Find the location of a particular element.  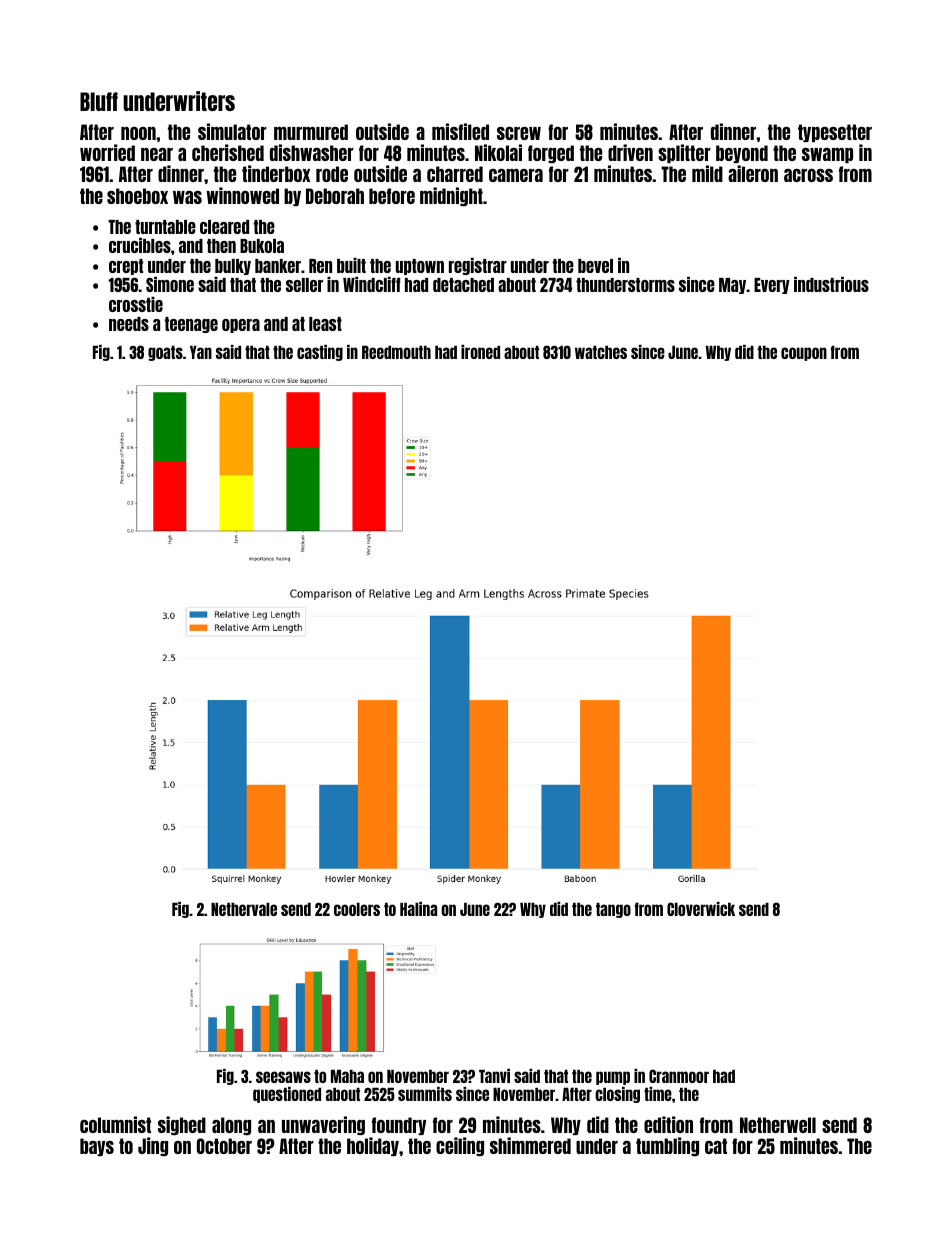

Nethervale is located at coordinates (244, 909).
